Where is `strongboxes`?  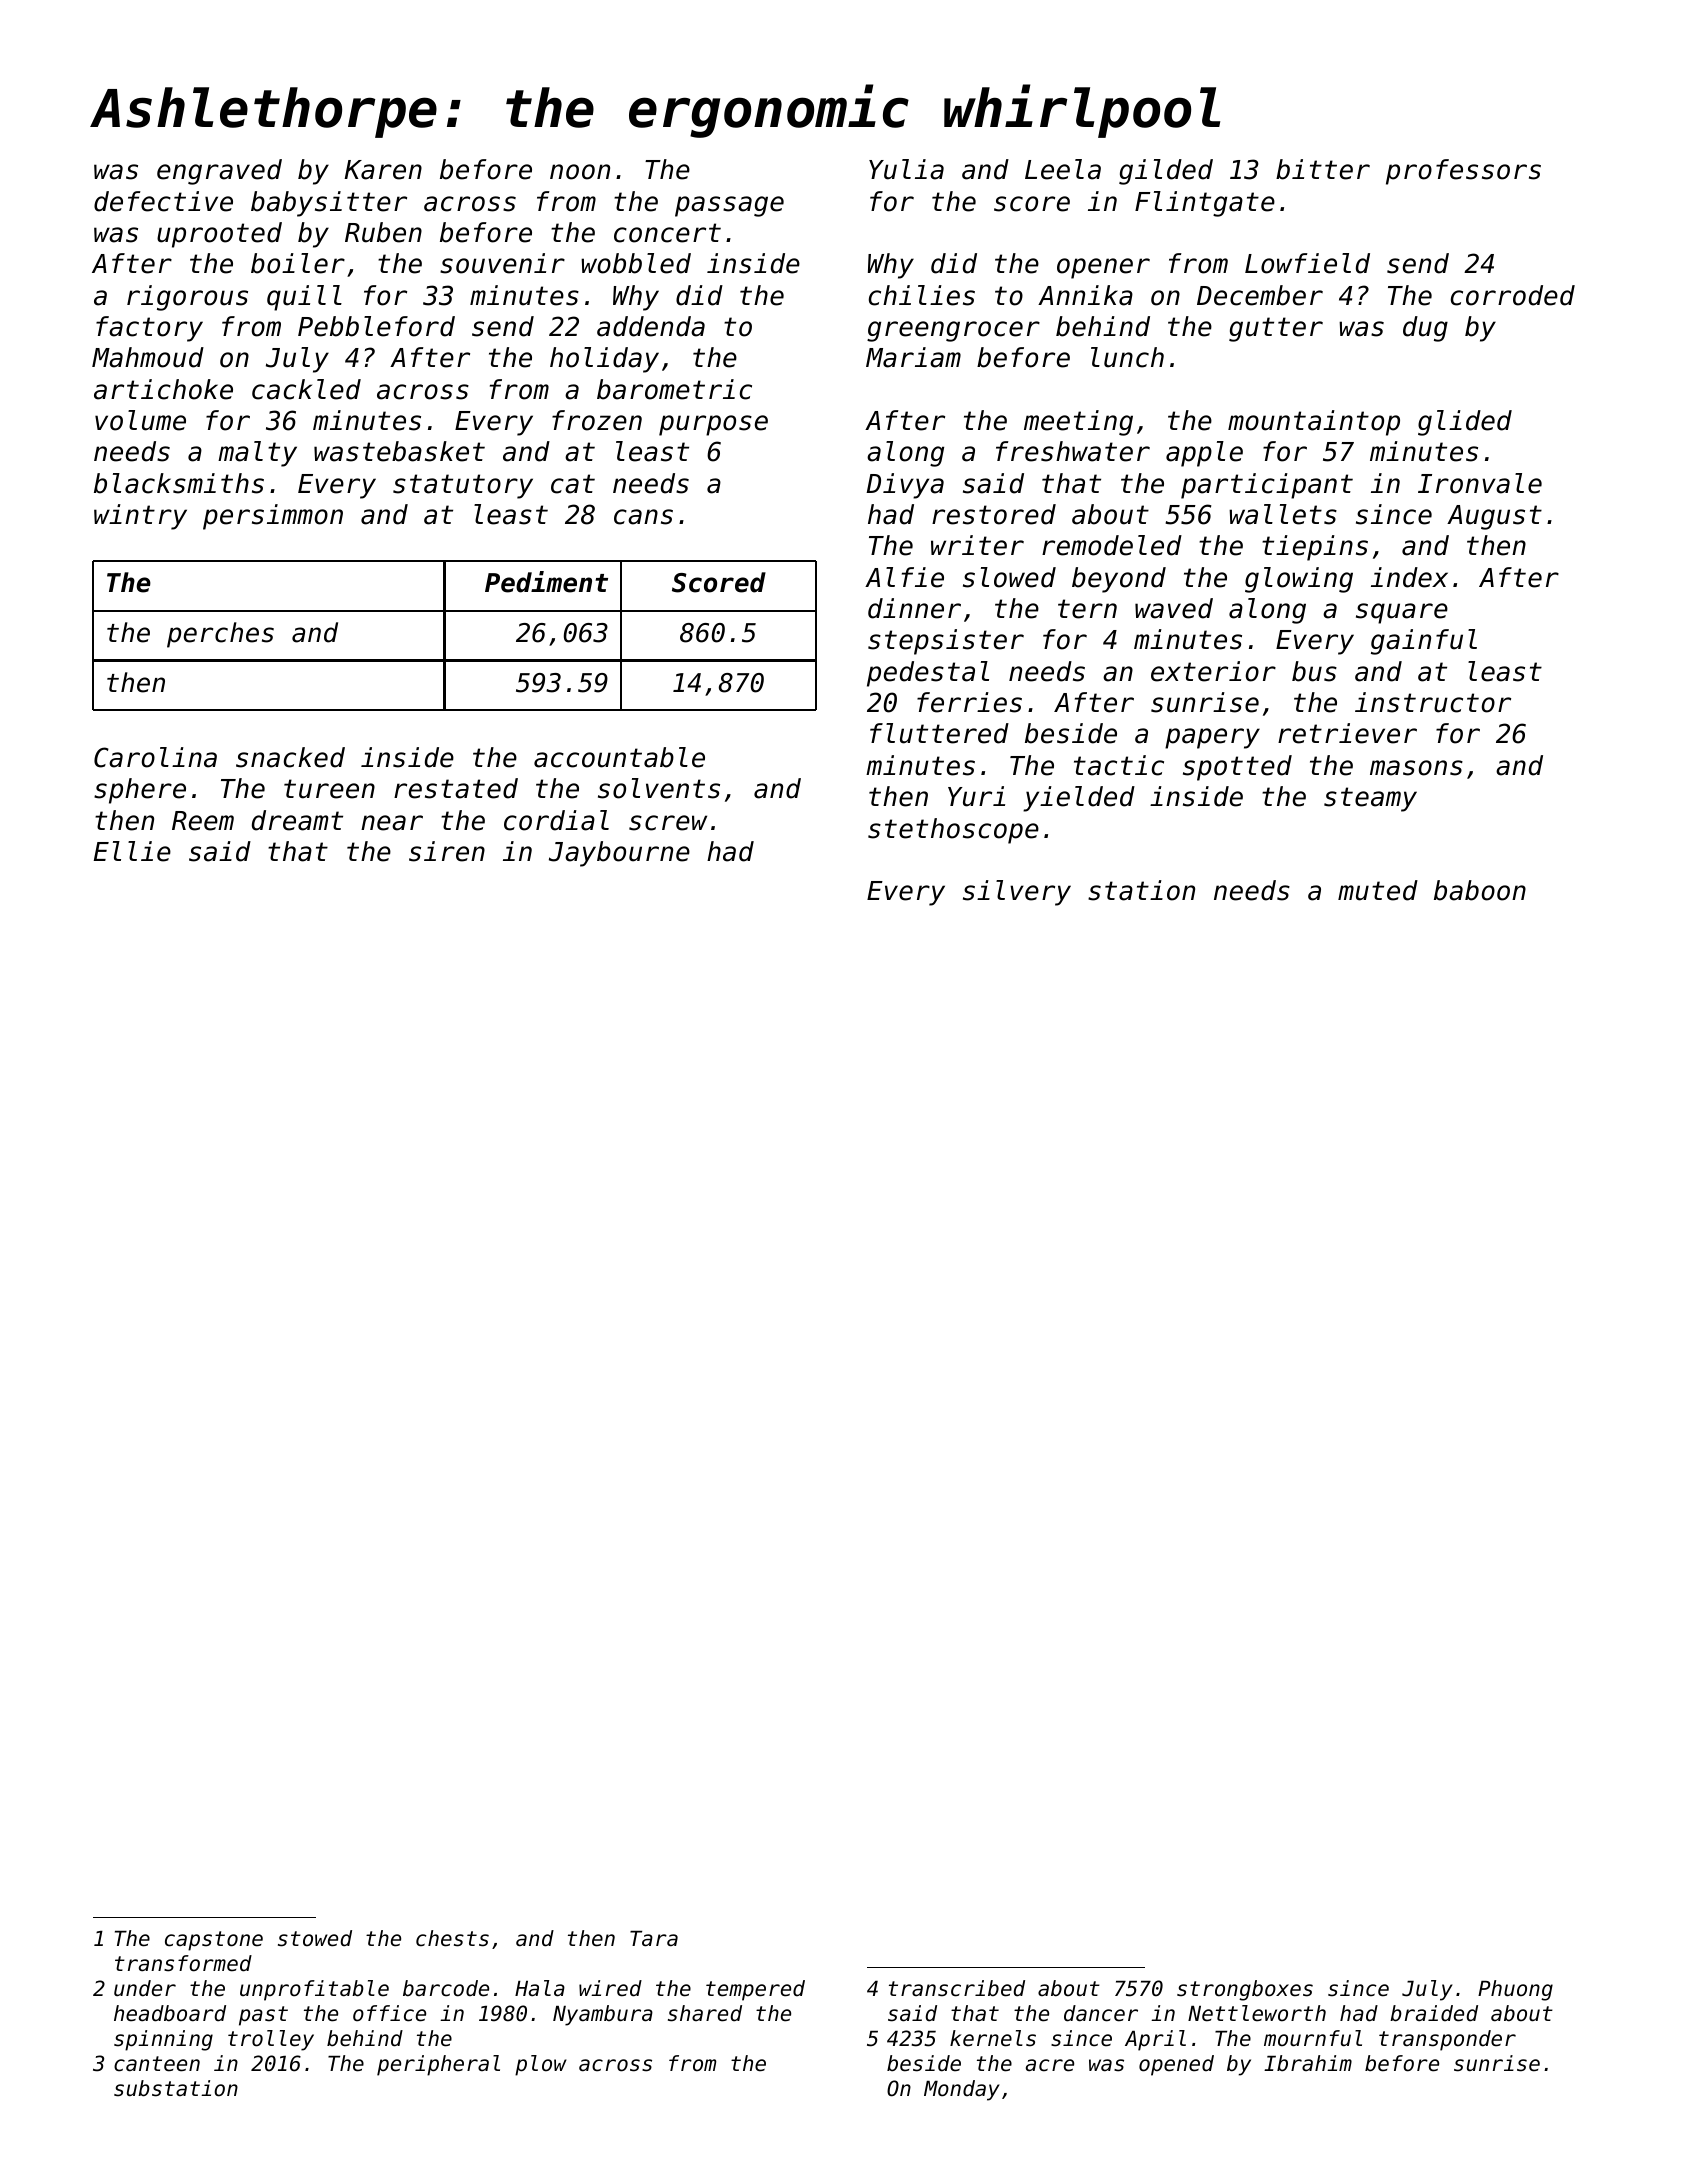
strongboxes is located at coordinates (1245, 1990).
